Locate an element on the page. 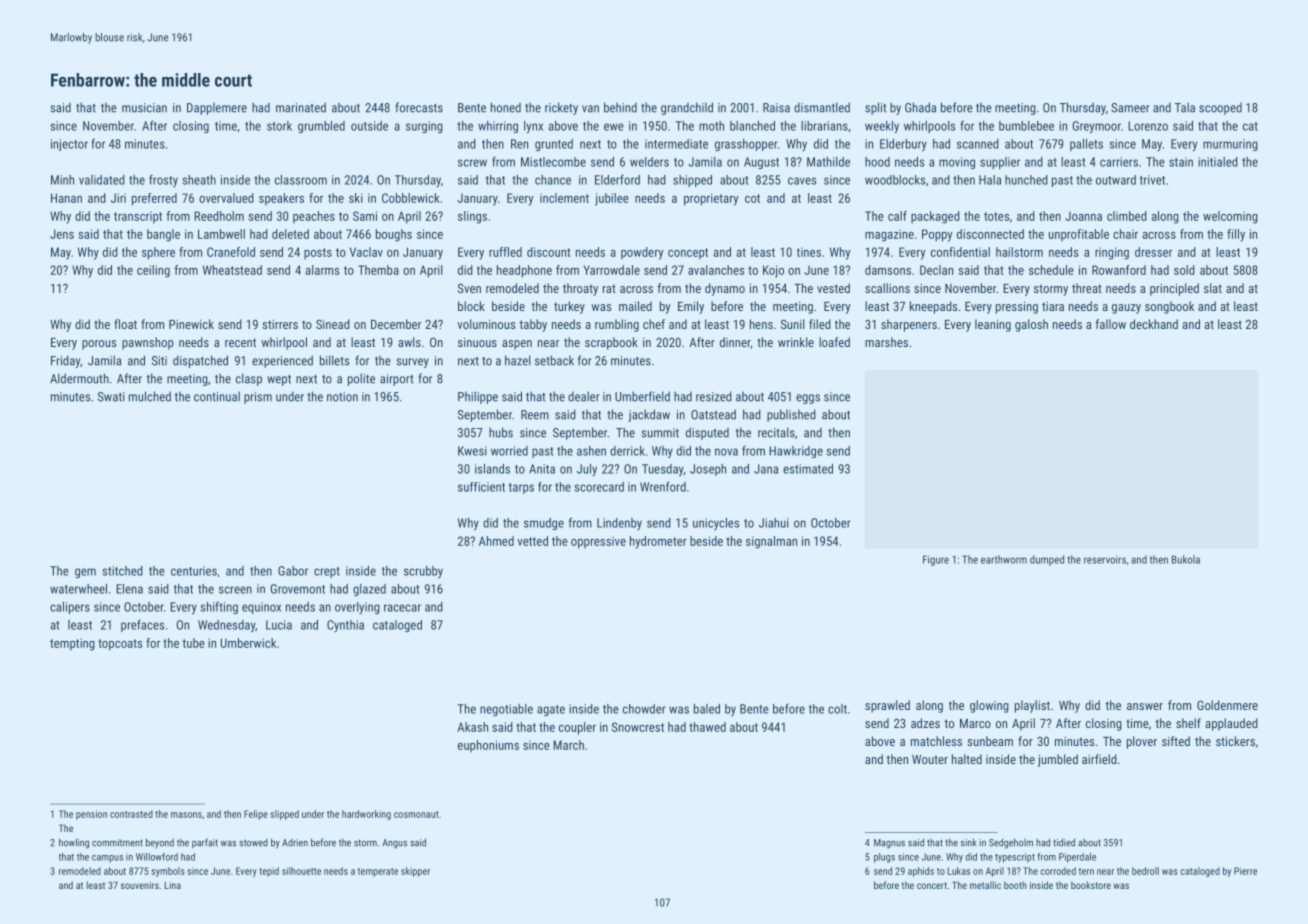 The width and height of the page is (1308, 924). hydrometer is located at coordinates (658, 542).
